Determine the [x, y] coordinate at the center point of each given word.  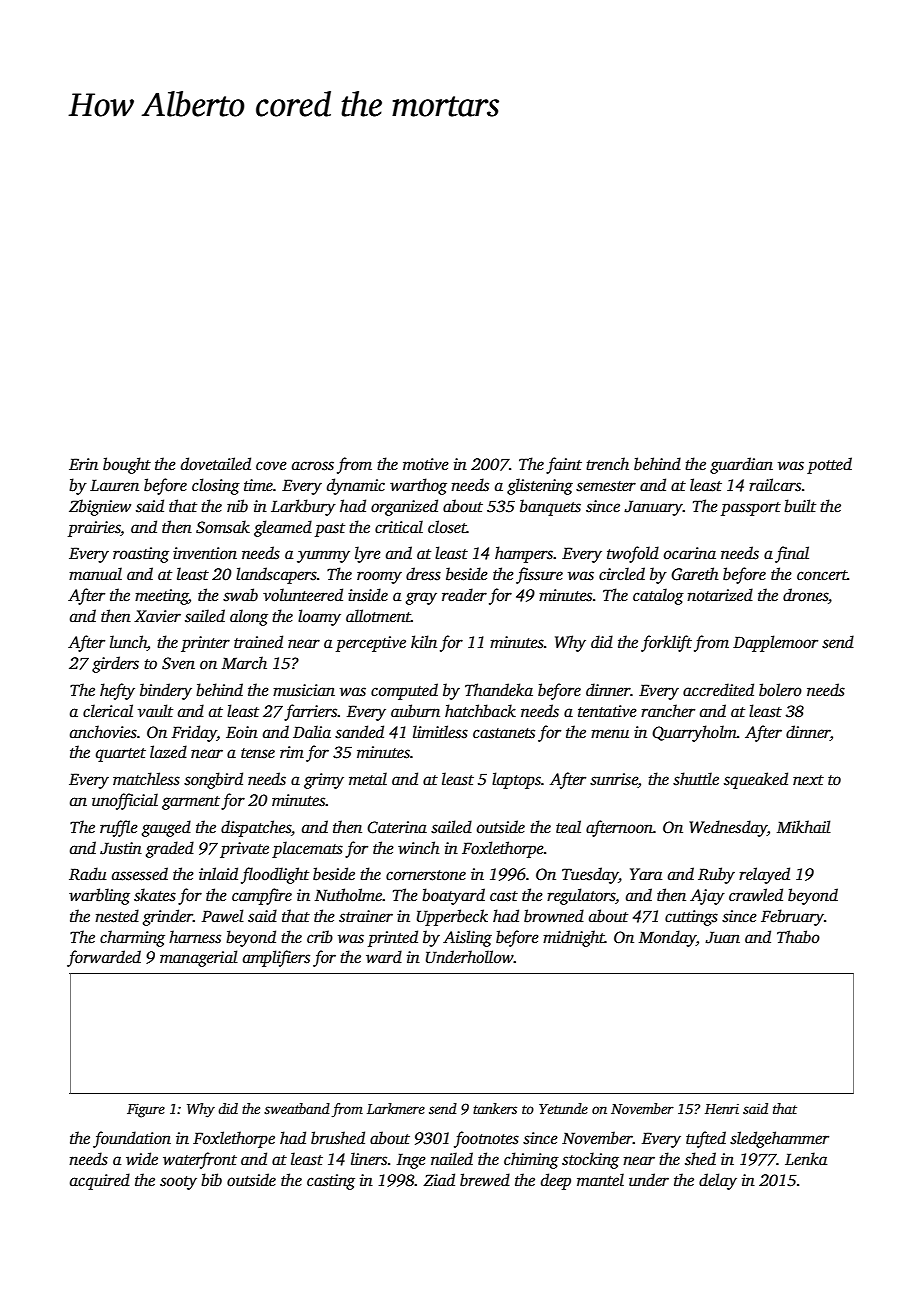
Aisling [467, 938]
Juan [722, 937]
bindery [166, 691]
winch [419, 848]
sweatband [297, 1108]
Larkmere [396, 1108]
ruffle [119, 828]
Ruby [716, 875]
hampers [524, 554]
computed [404, 691]
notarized [720, 595]
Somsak [223, 527]
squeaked [756, 780]
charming [132, 938]
